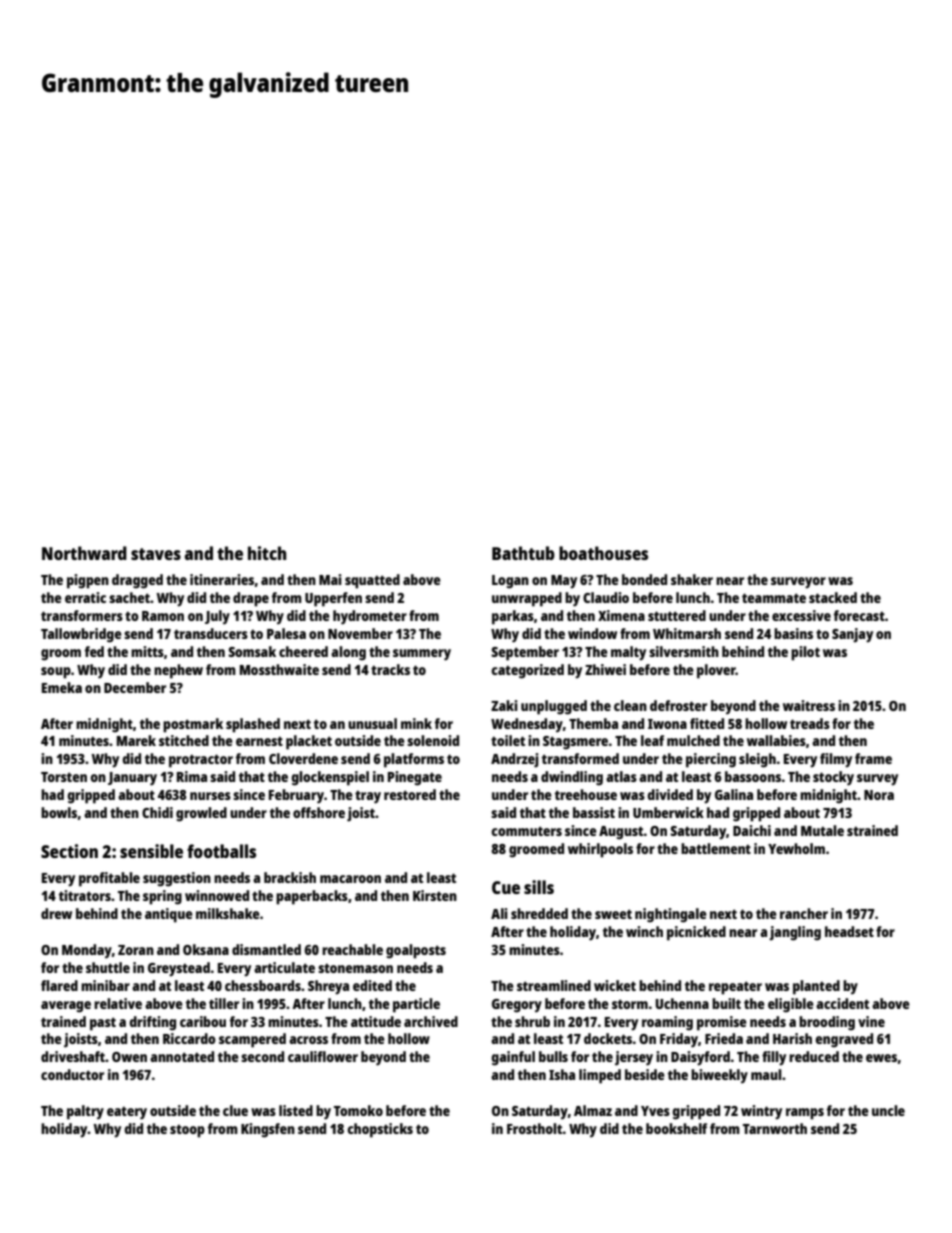 The image size is (952, 1233). I want to click on Frieda, so click(724, 1038).
